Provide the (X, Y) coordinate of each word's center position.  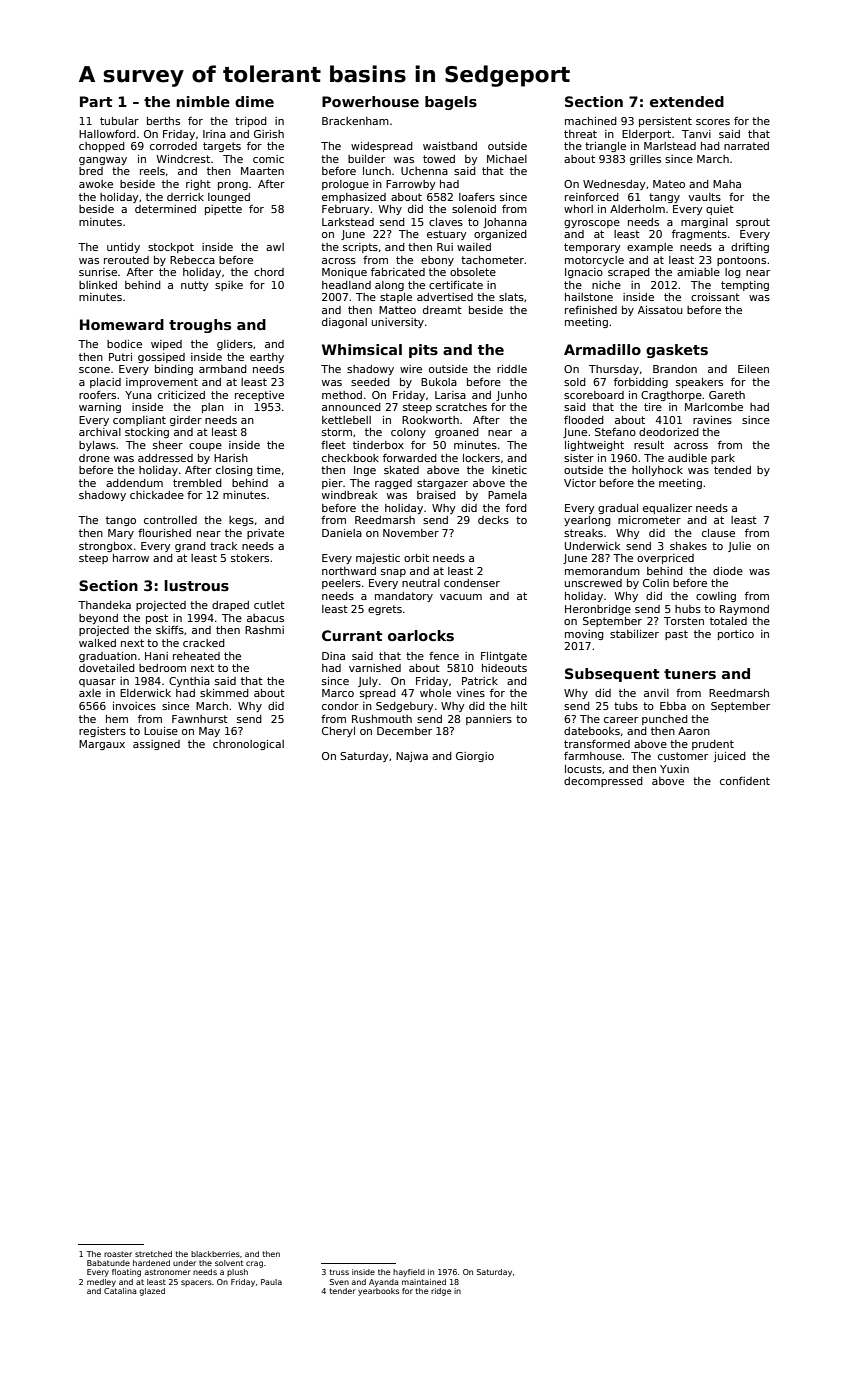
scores (713, 122)
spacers (196, 1283)
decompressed (603, 782)
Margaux (102, 745)
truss (339, 1272)
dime (254, 101)
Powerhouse (370, 101)
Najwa (412, 757)
